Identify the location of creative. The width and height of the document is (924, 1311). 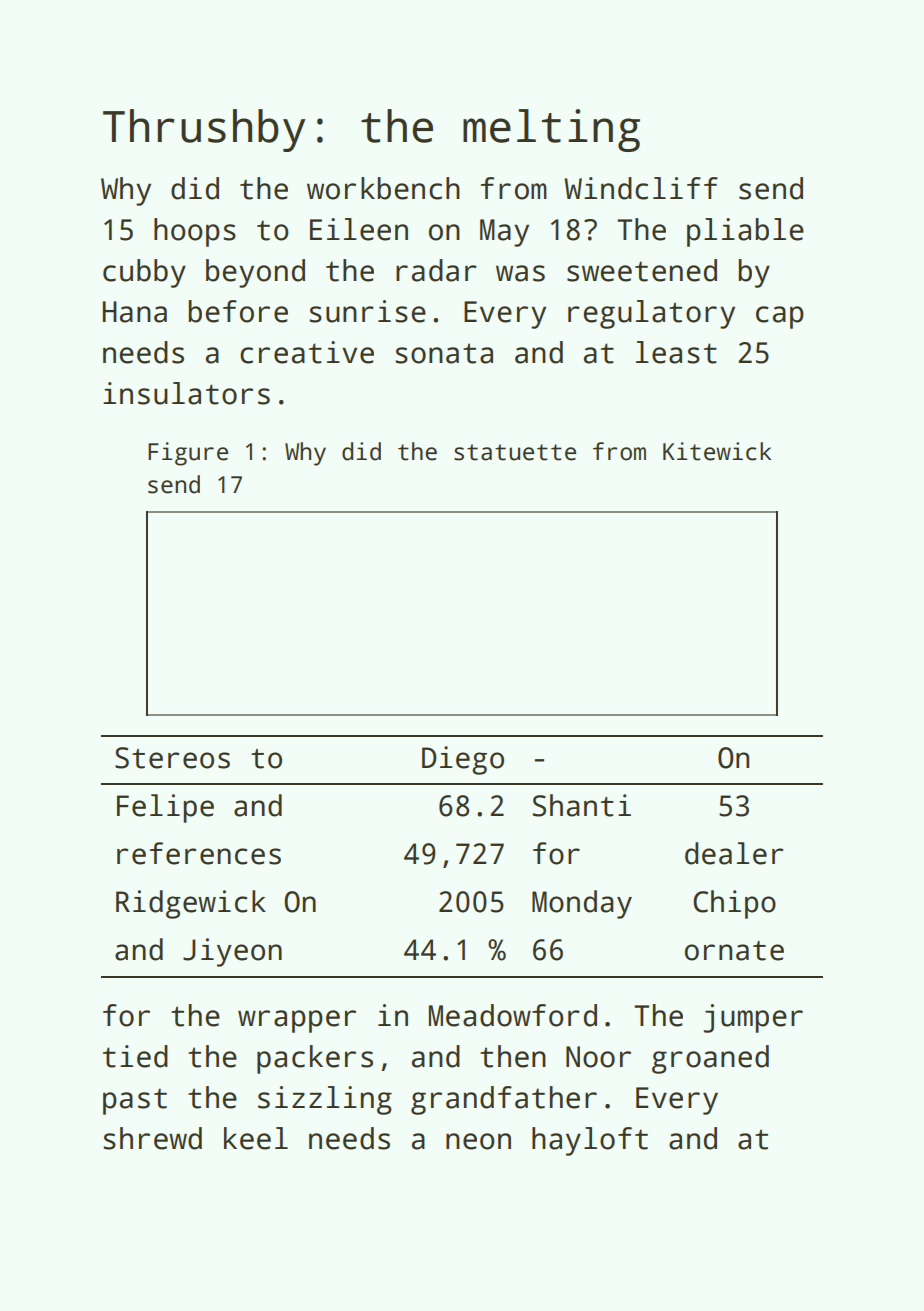
(307, 352).
